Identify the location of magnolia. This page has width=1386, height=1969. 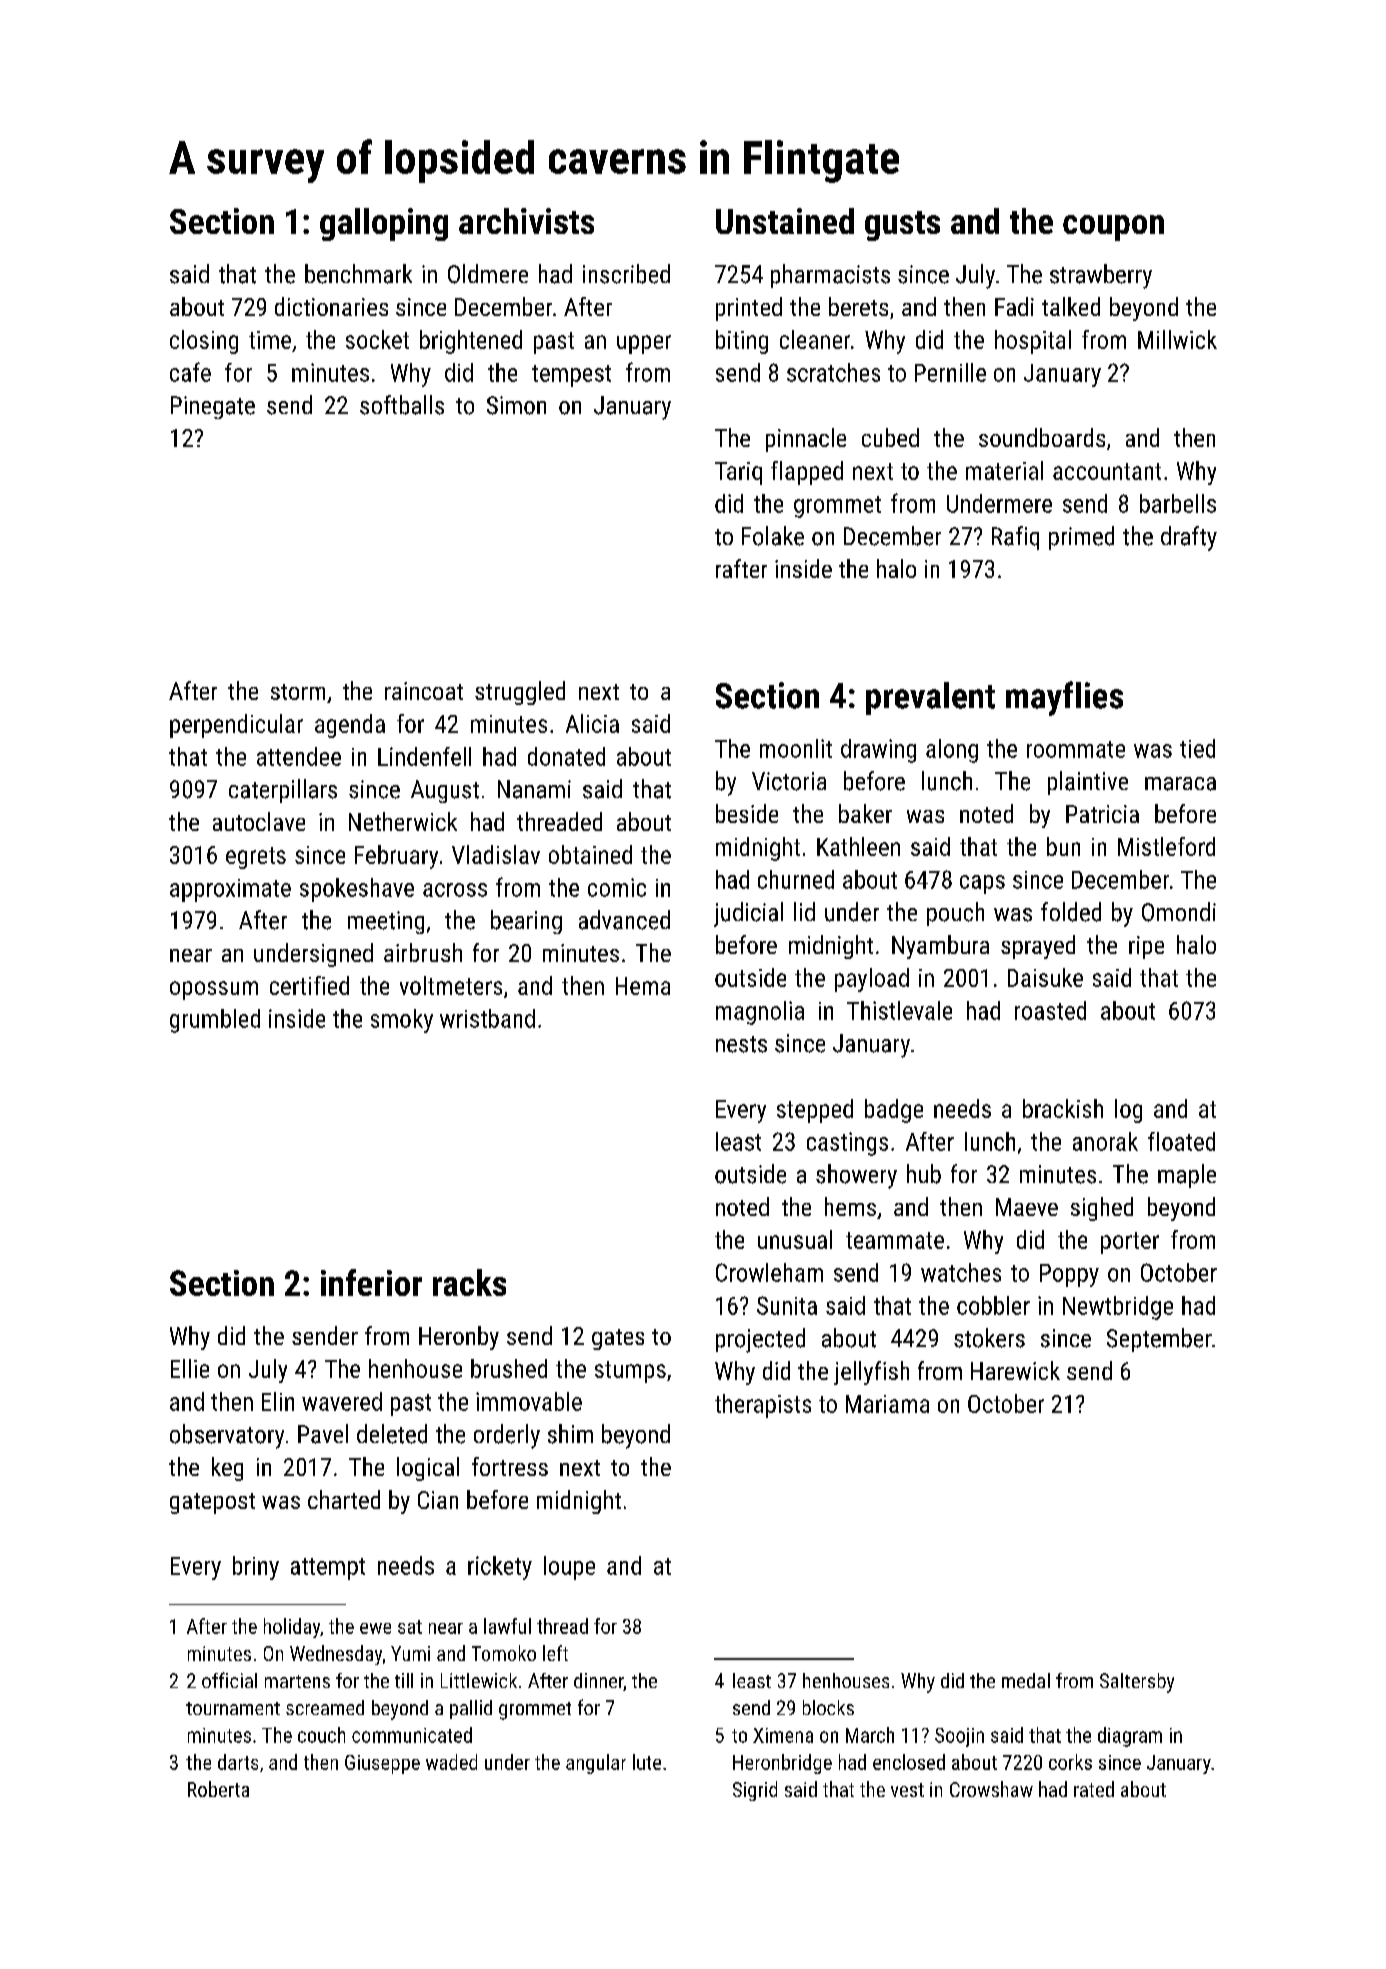
(760, 1013).
